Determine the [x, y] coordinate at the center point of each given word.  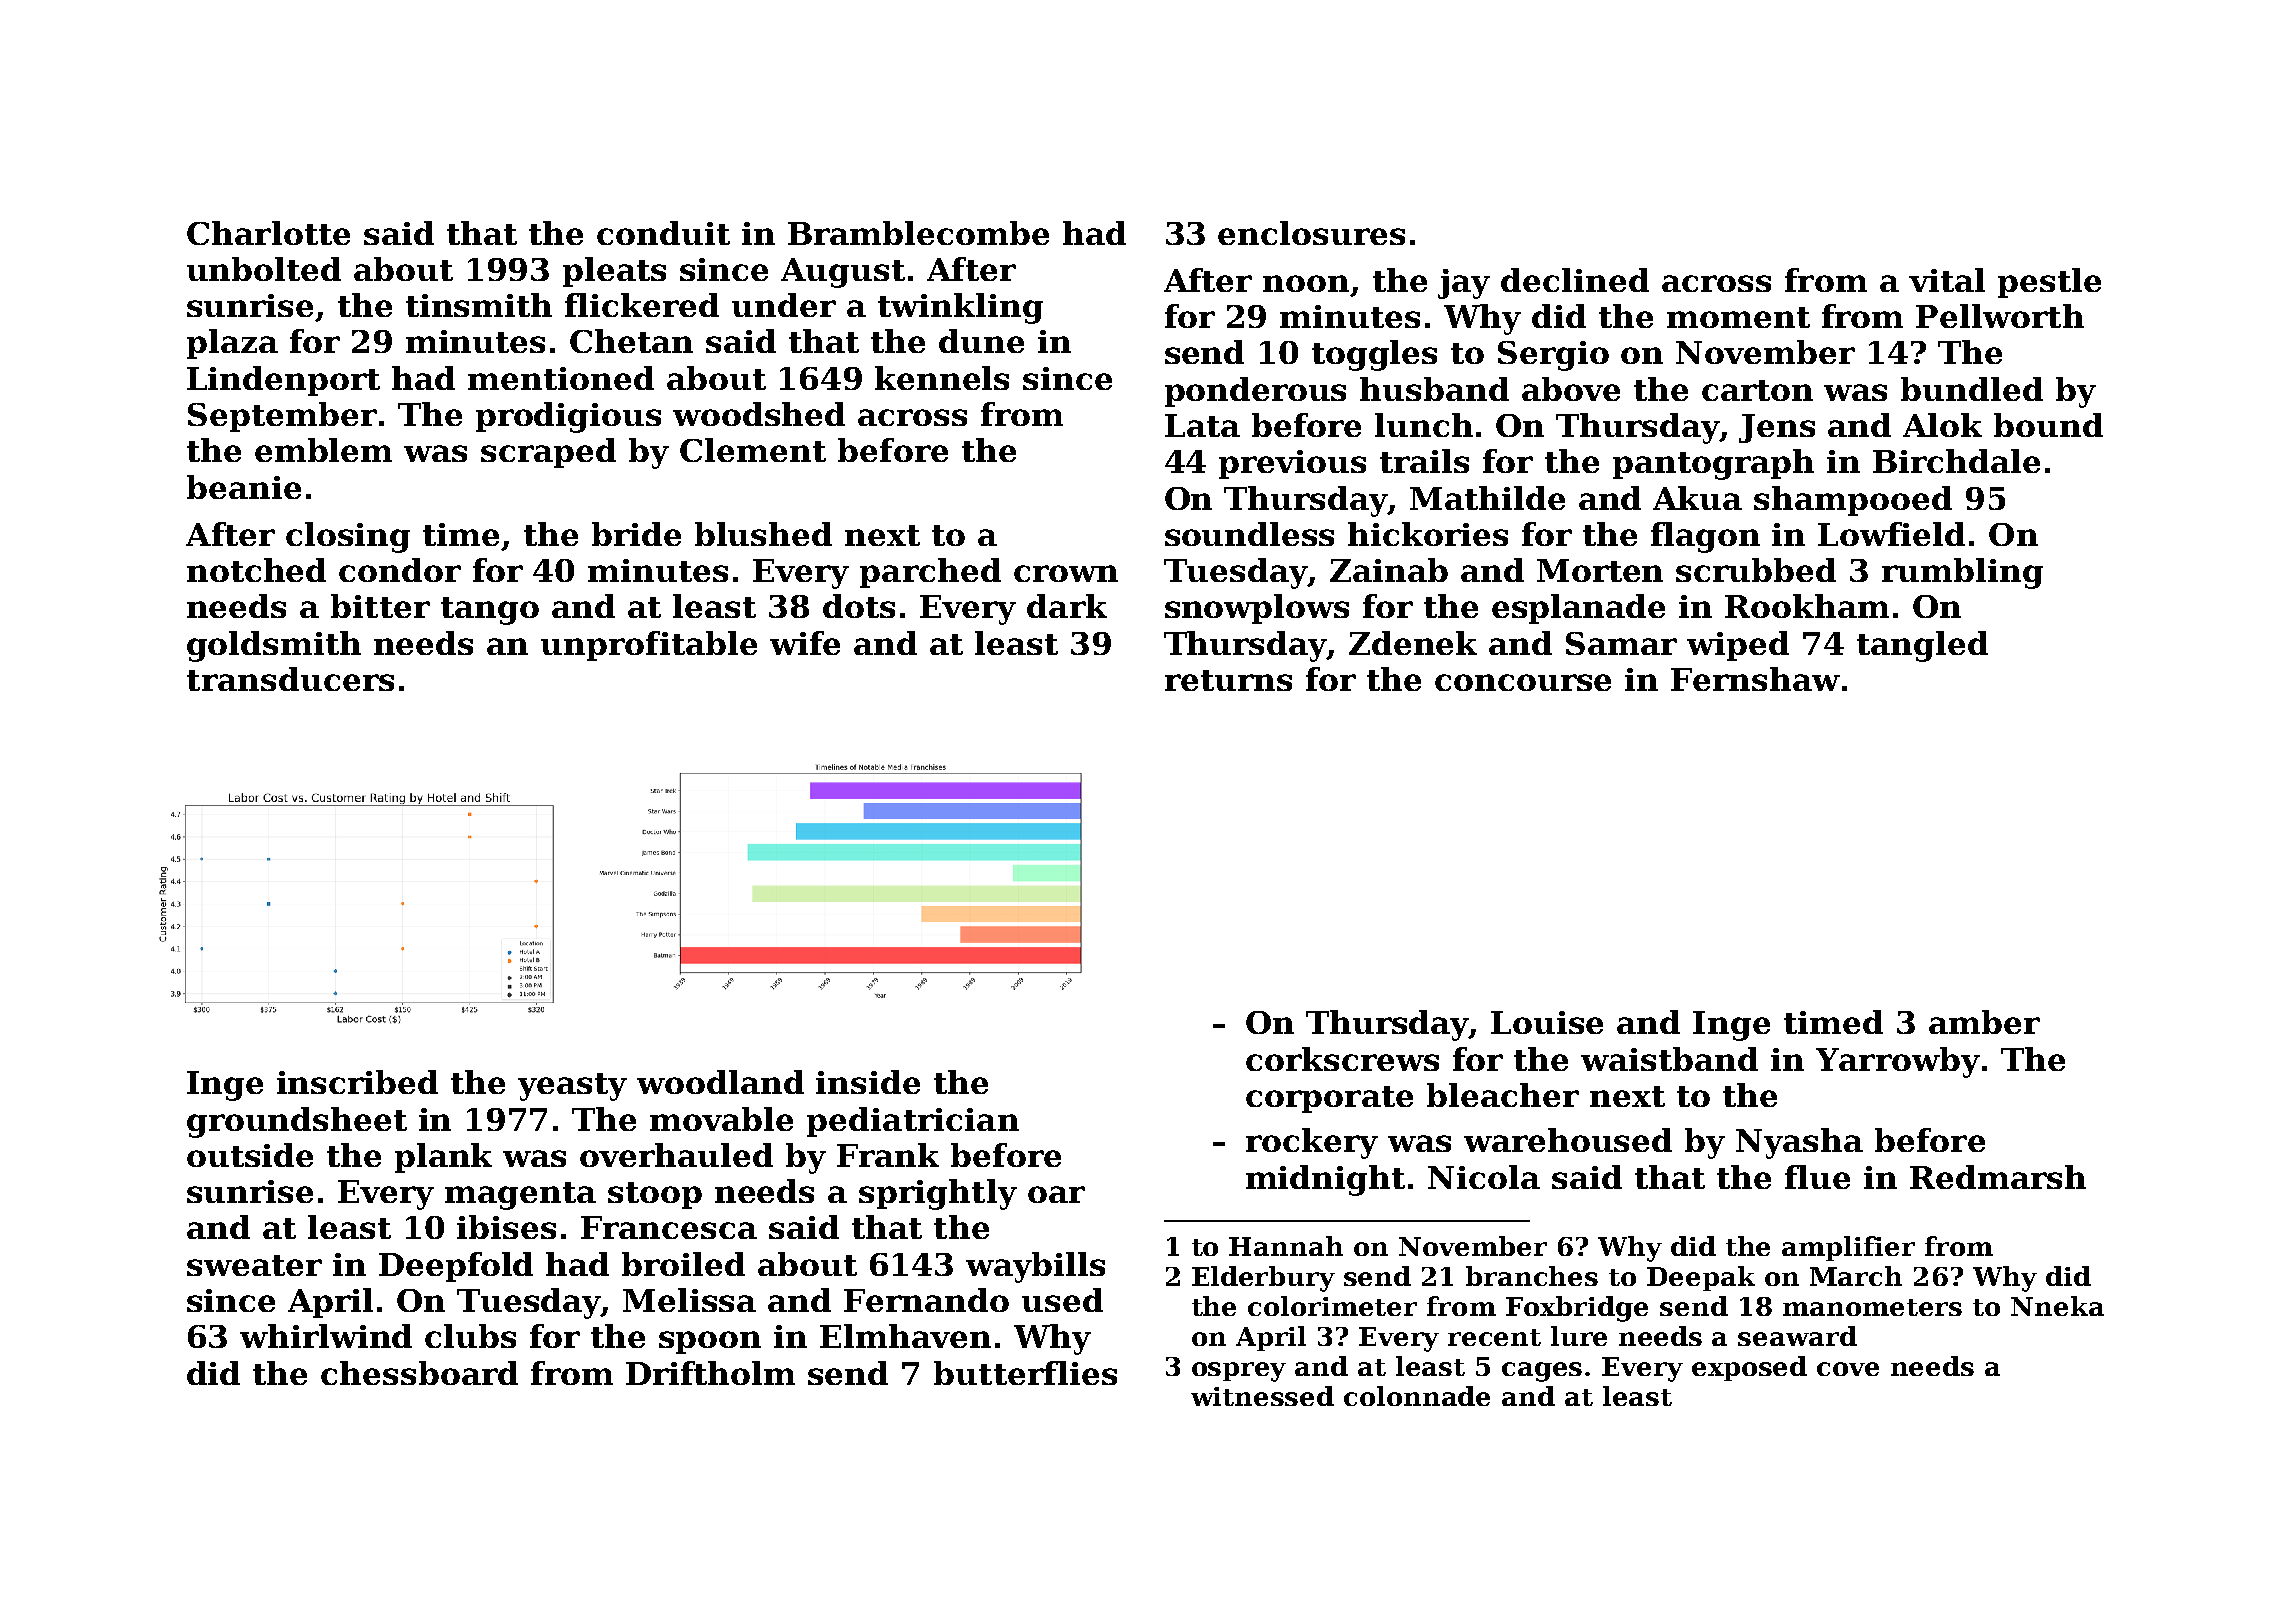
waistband [1669, 1059]
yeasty [572, 1087]
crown [1066, 573]
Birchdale [1956, 461]
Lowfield [1891, 534]
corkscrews [1342, 1059]
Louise [1547, 1022]
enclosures [1311, 233]
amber [1984, 1022]
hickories [1428, 534]
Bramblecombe [918, 233]
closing [348, 537]
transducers [290, 679]
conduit [663, 233]
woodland [720, 1082]
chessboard [419, 1373]
